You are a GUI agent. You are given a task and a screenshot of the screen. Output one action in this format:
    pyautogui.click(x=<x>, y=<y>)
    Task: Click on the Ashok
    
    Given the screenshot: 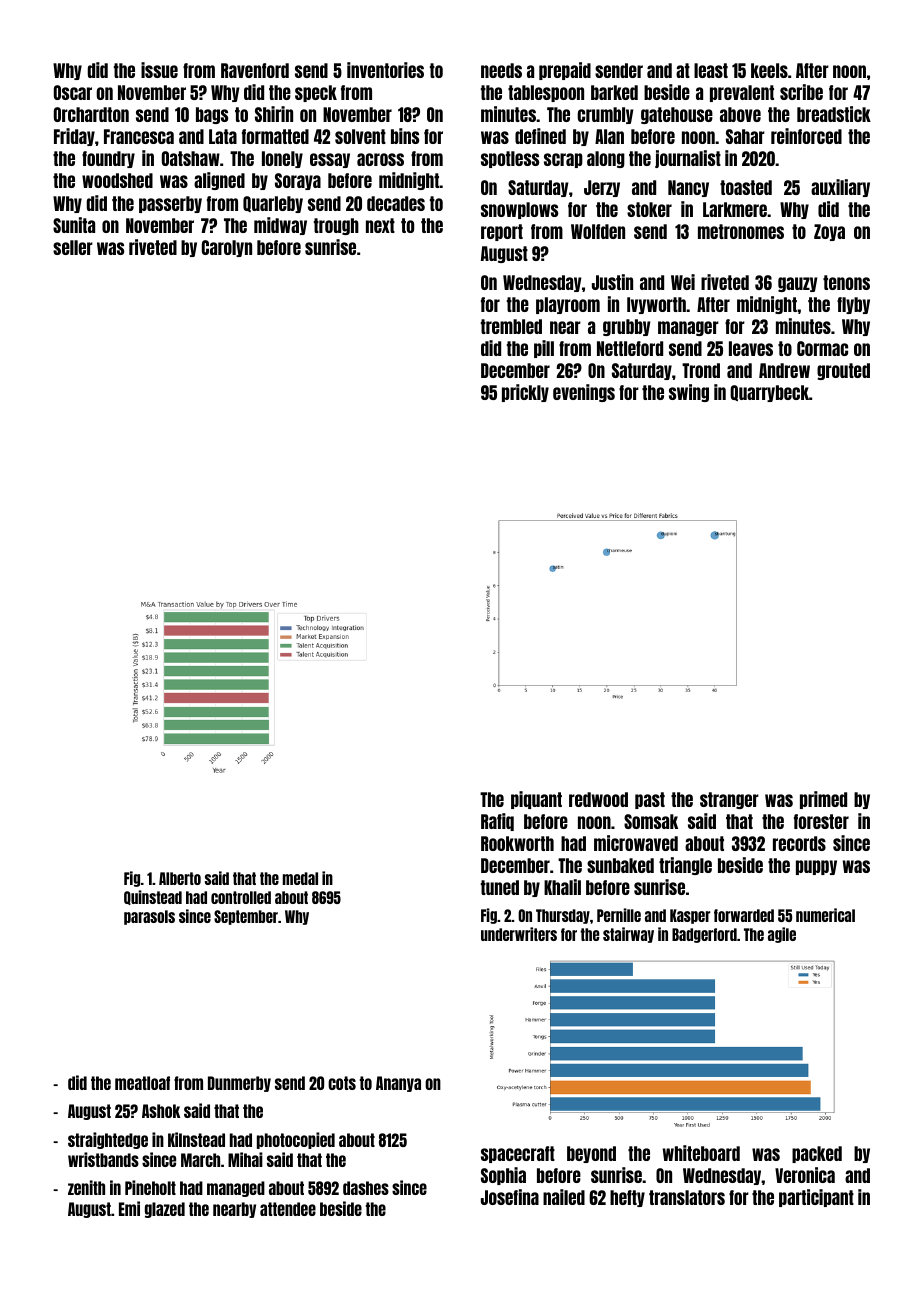 What is the action you would take?
    pyautogui.click(x=161, y=1111)
